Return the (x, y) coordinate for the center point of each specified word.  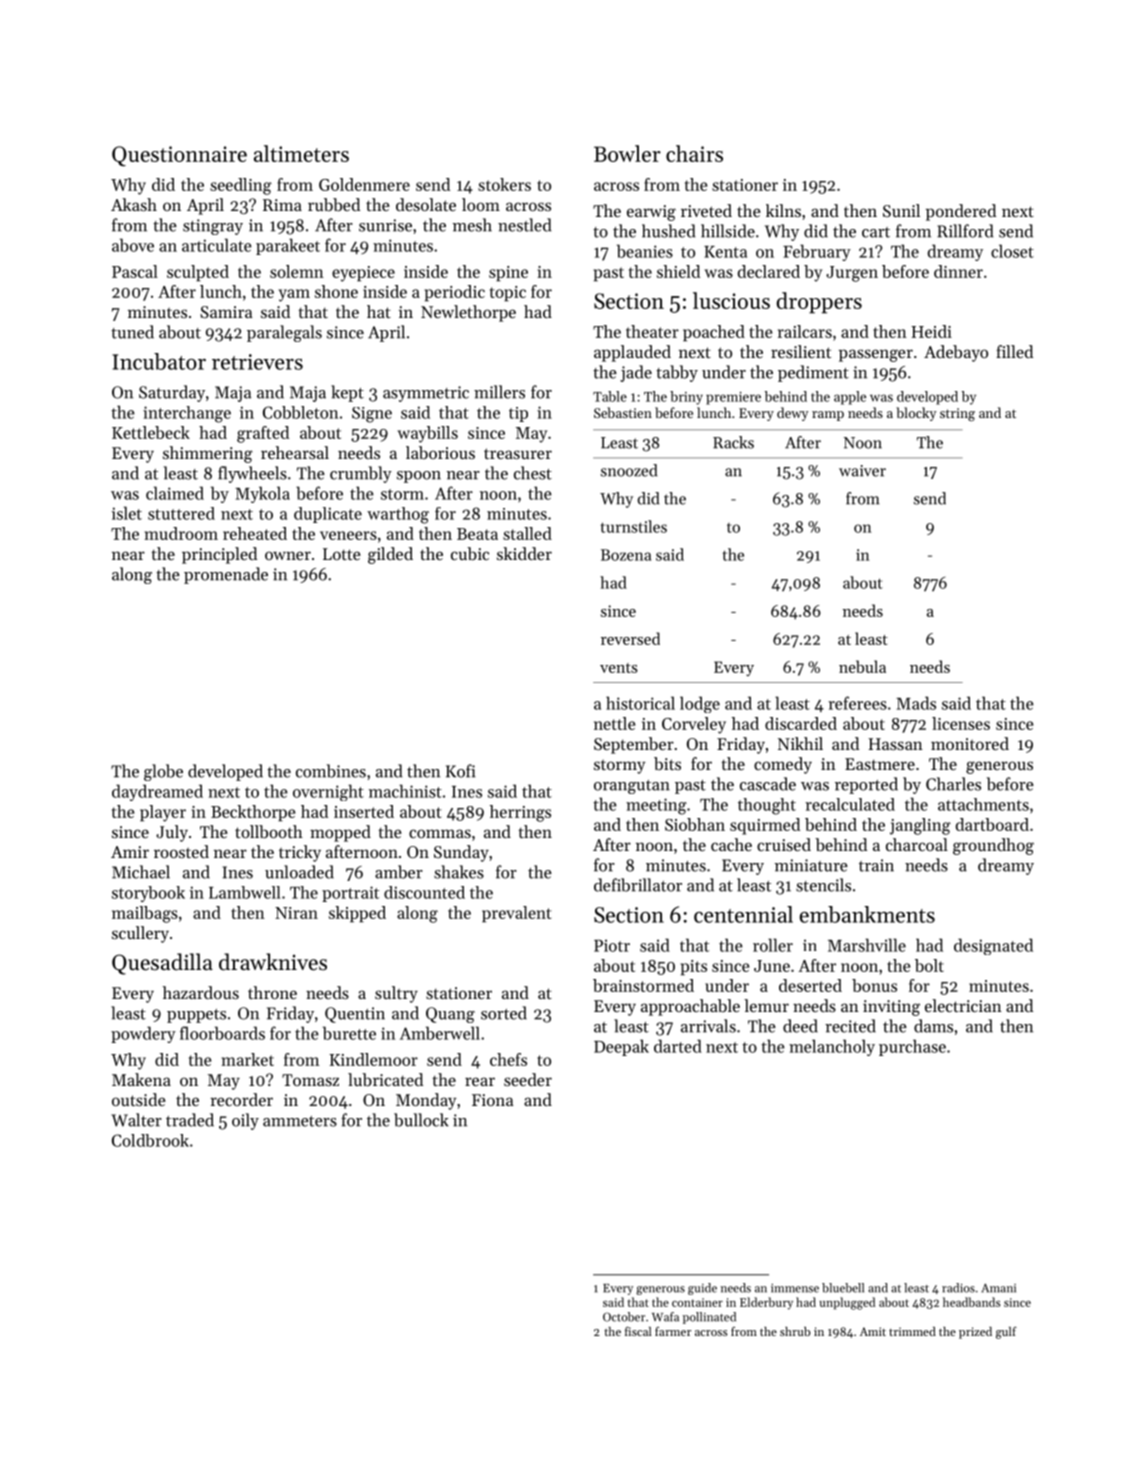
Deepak (621, 1047)
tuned (132, 332)
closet (1012, 251)
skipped (357, 914)
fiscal (638, 1331)
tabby (677, 373)
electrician (963, 1005)
